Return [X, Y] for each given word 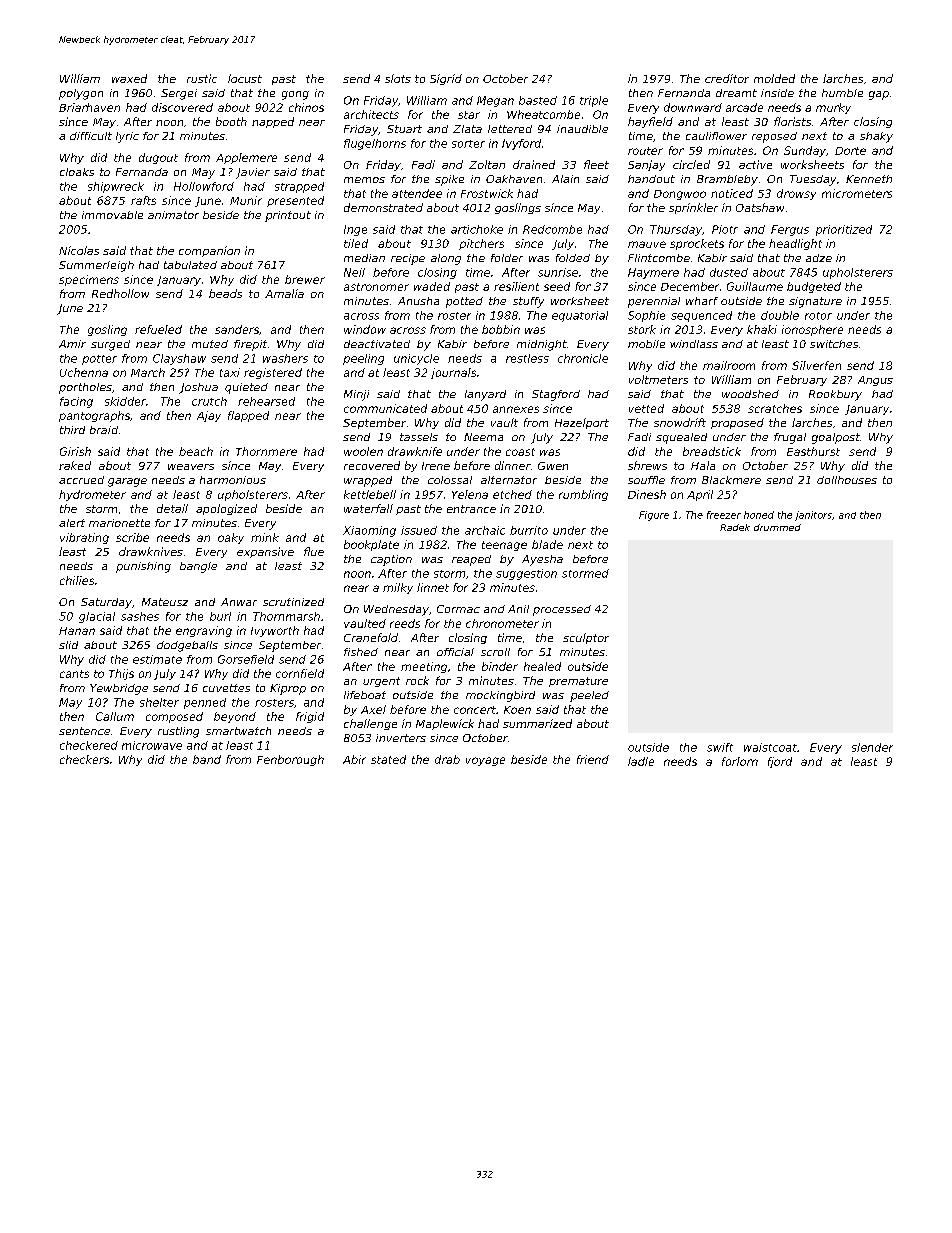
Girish [75, 451]
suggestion [526, 574]
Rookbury [835, 395]
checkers [84, 759]
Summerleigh [96, 266]
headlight [795, 244]
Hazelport [582, 423]
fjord [780, 762]
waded [432, 286]
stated [388, 759]
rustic [202, 78]
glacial [97, 617]
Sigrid [446, 79]
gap [879, 95]
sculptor [586, 638]
